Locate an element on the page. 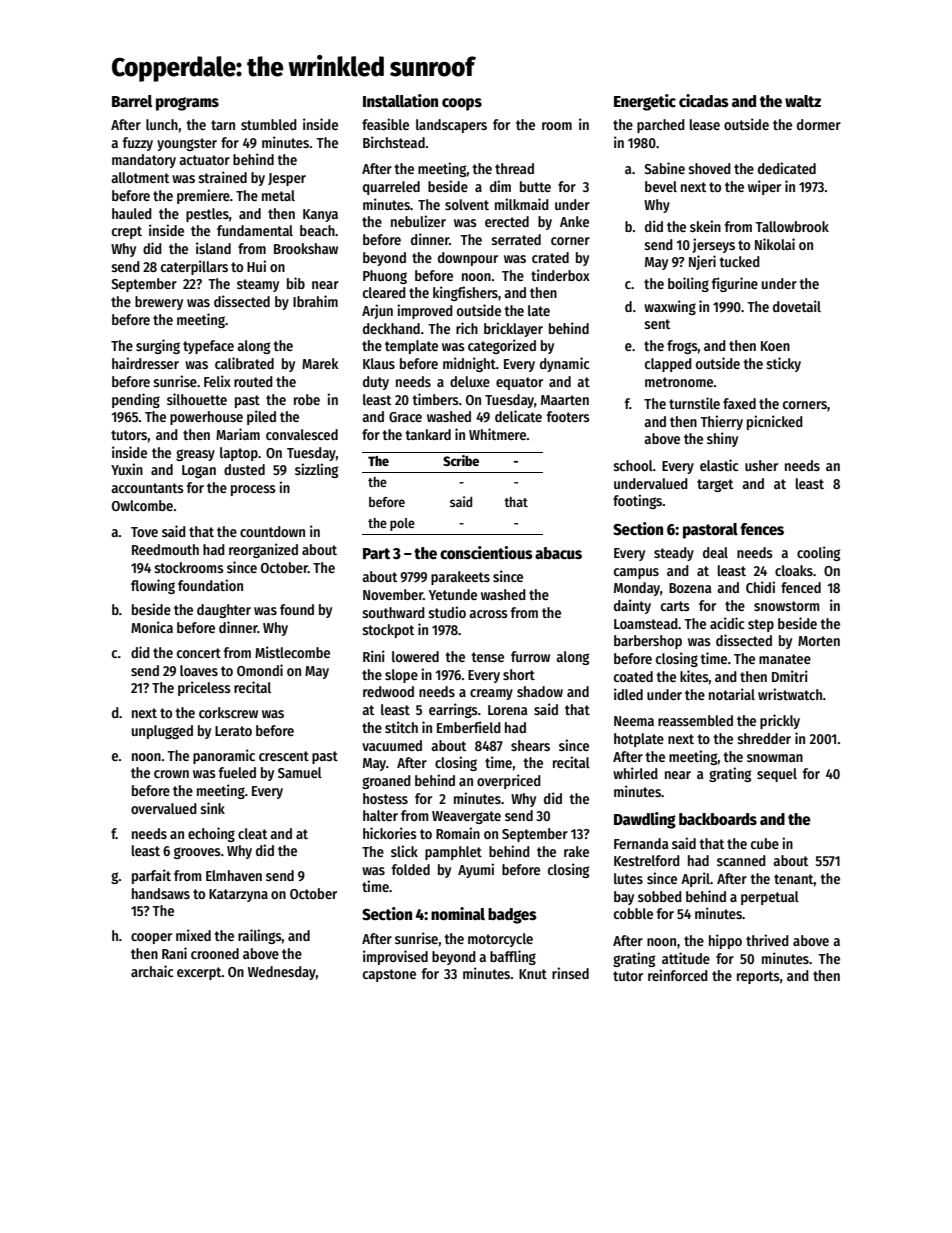  nebulizer is located at coordinates (418, 221).
